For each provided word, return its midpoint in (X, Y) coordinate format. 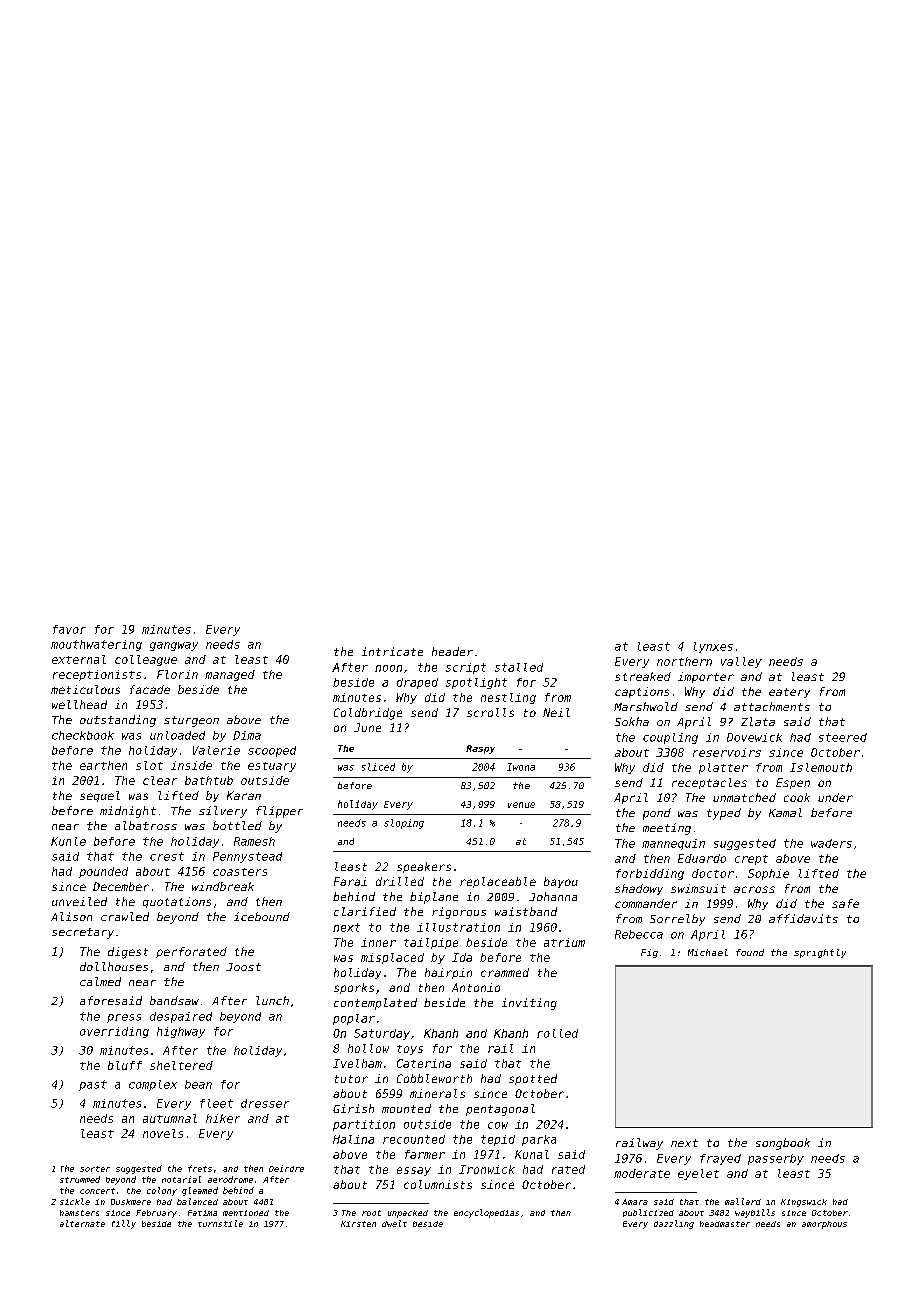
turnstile (220, 1223)
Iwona (521, 767)
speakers (424, 867)
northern (684, 661)
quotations (177, 902)
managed (230, 675)
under (835, 797)
